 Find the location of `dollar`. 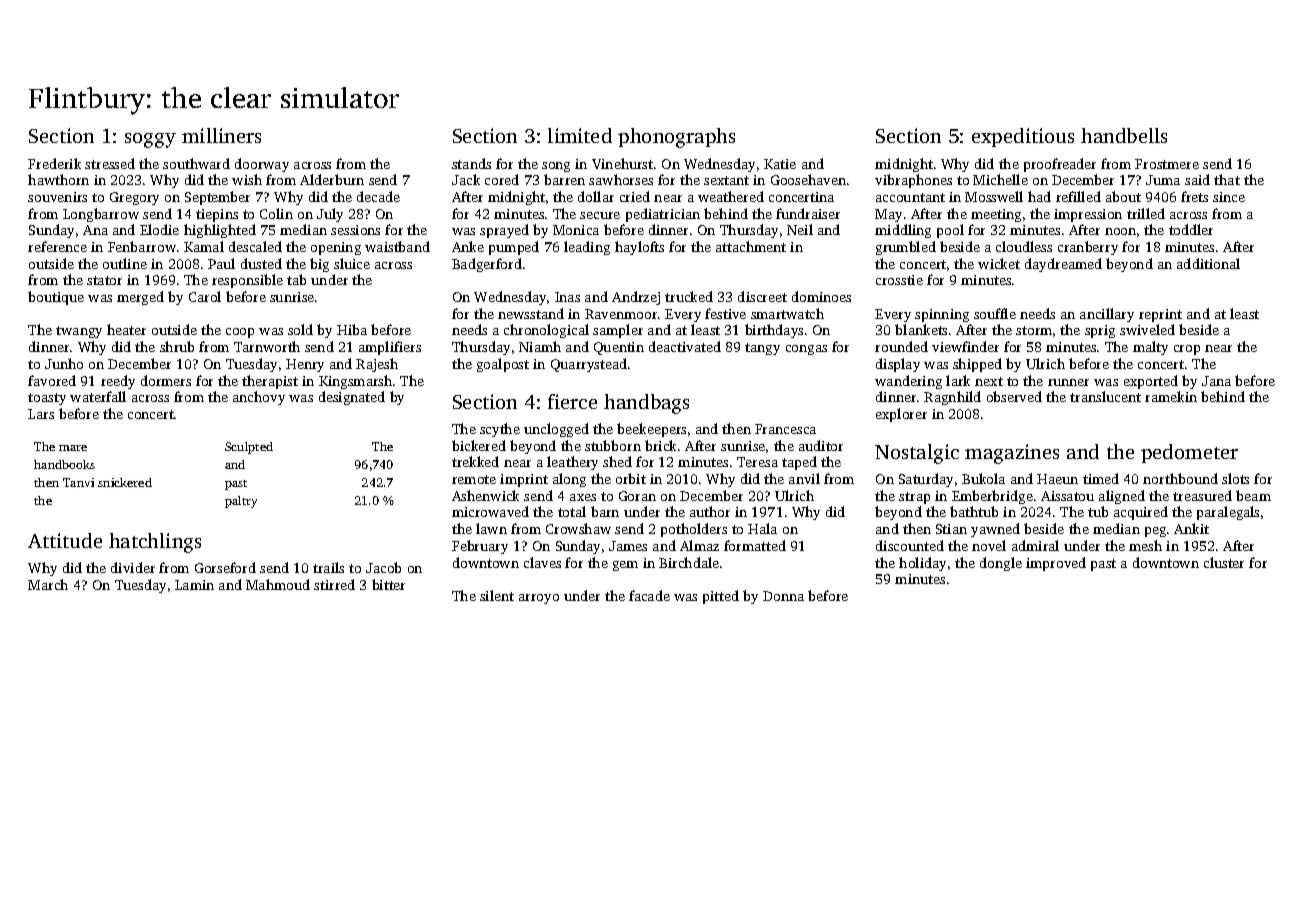

dollar is located at coordinates (596, 196).
